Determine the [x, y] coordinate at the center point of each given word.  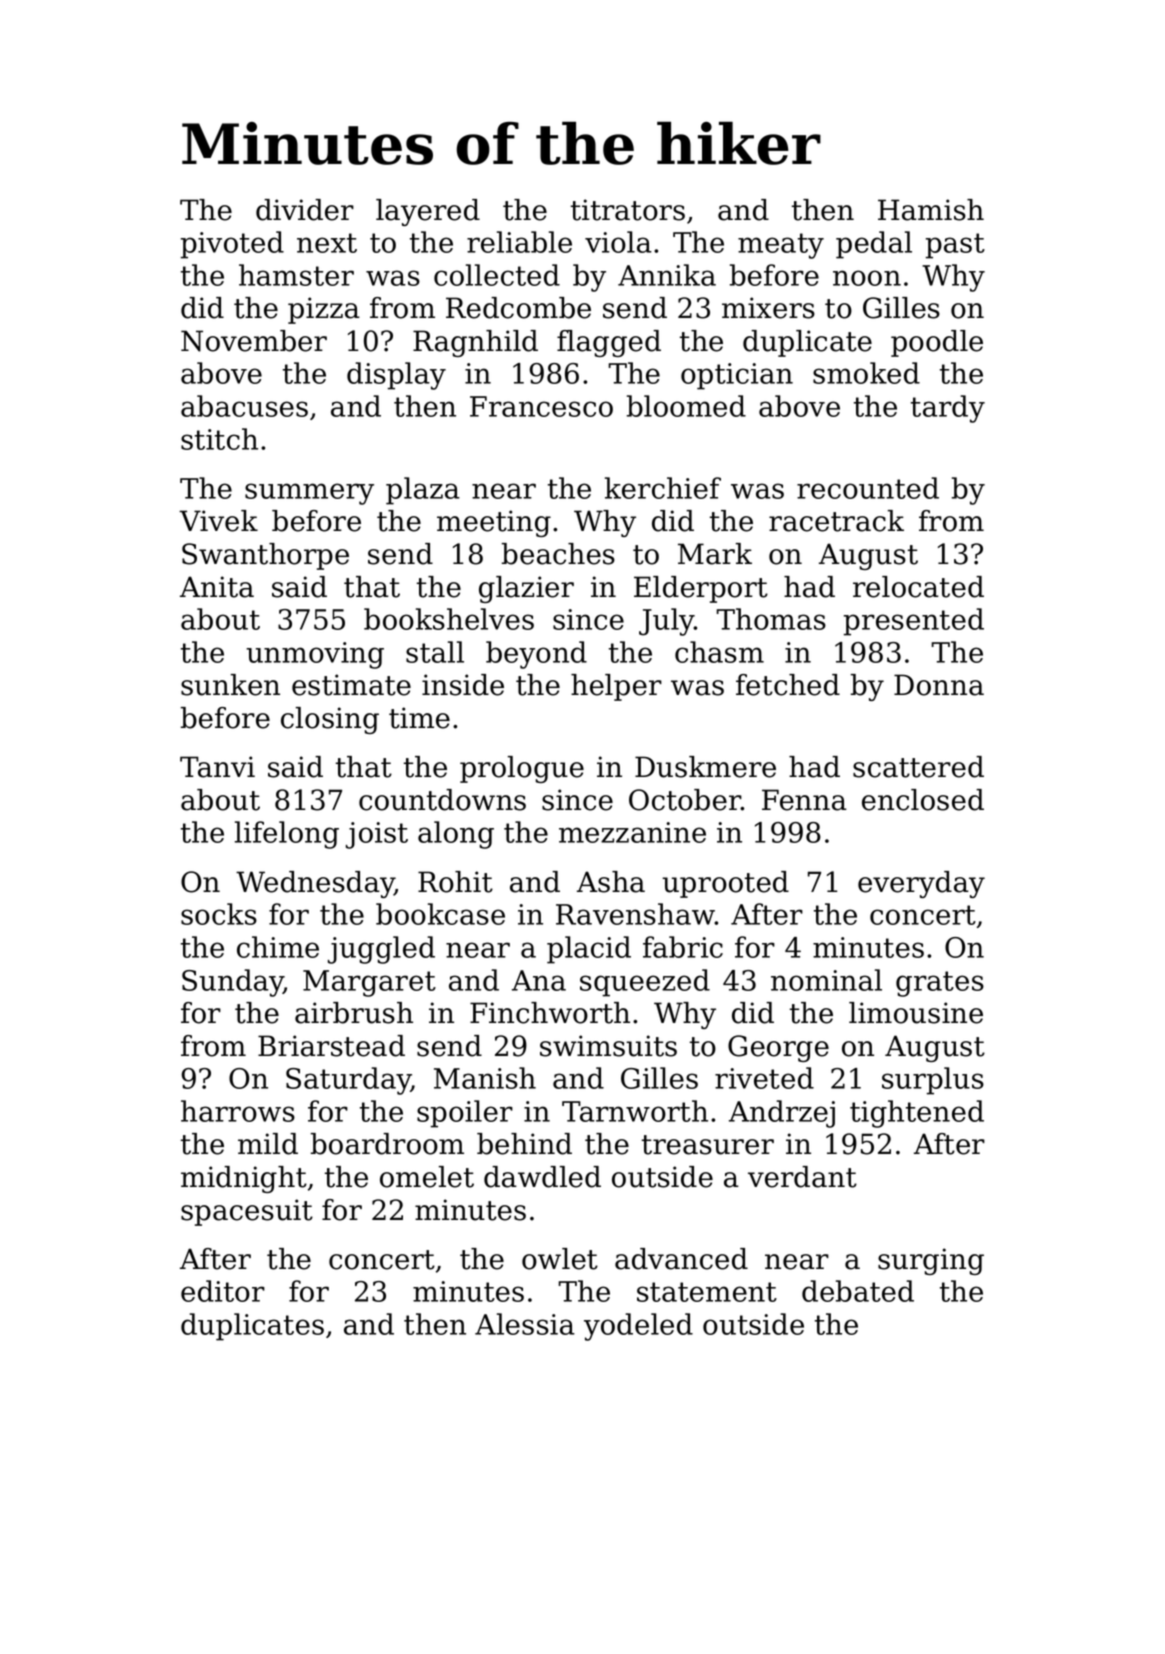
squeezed [645, 983]
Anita [217, 587]
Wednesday [315, 884]
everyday [921, 884]
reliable [519, 242]
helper [616, 687]
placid [589, 950]
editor [223, 1291]
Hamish [931, 210]
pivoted [232, 245]
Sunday [233, 983]
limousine [916, 1013]
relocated [918, 587]
